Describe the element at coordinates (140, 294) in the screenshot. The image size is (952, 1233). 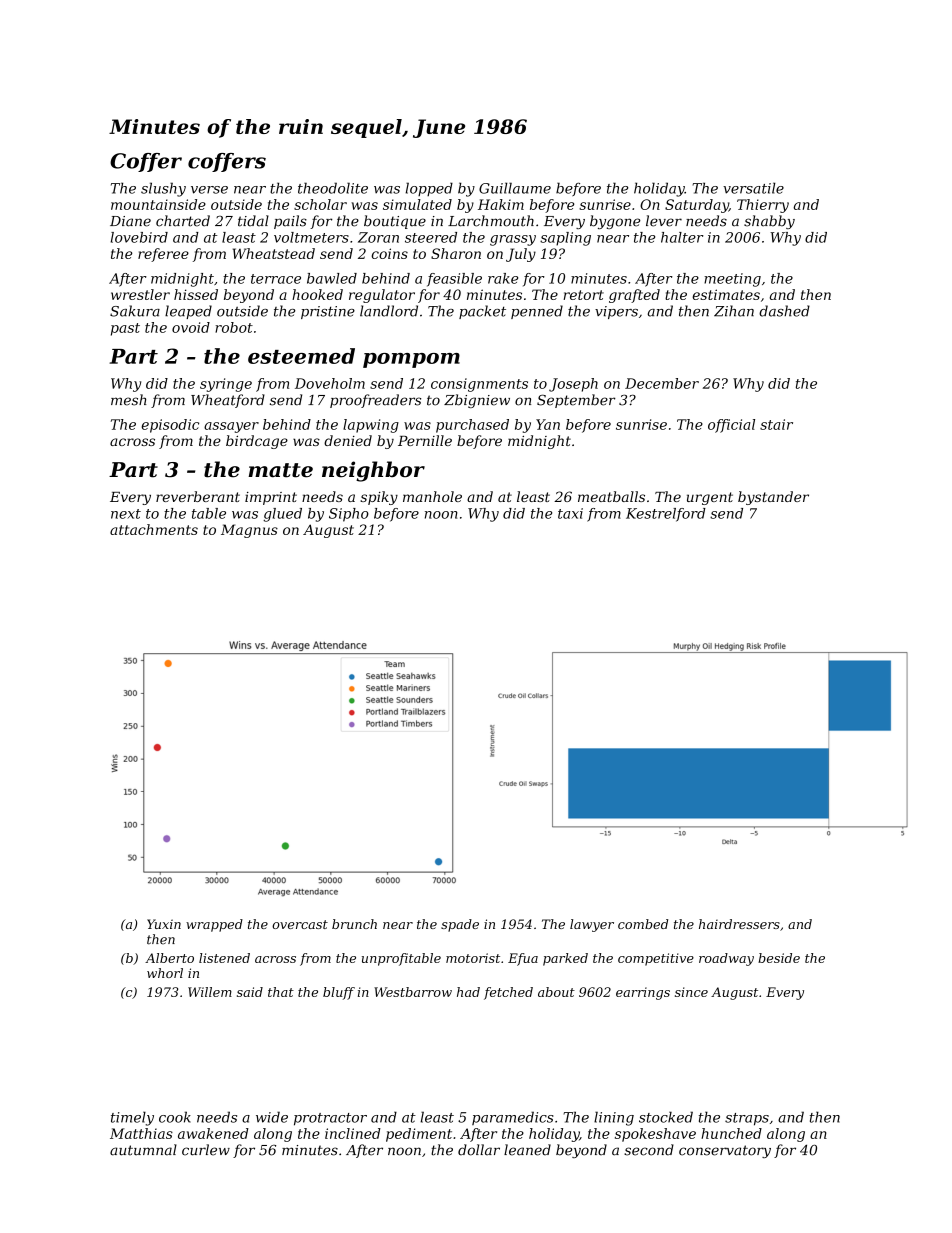
I see `wrestler` at that location.
